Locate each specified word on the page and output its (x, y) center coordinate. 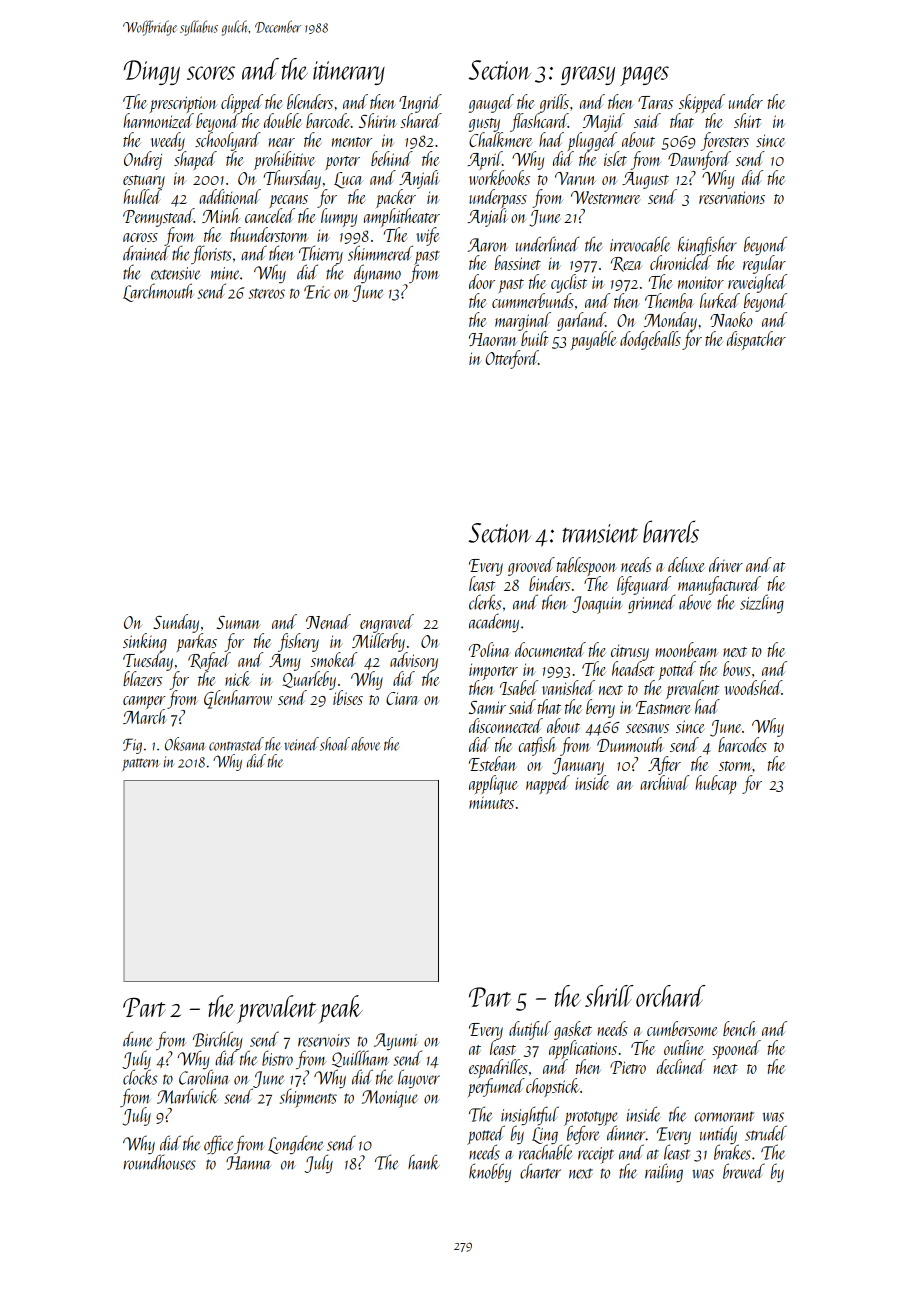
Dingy (152, 72)
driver (726, 564)
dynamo (377, 273)
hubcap (716, 784)
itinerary (349, 73)
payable (593, 340)
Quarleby (309, 680)
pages (644, 76)
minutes (491, 802)
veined (301, 744)
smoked (334, 659)
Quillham (360, 1059)
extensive (176, 273)
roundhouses (160, 1162)
